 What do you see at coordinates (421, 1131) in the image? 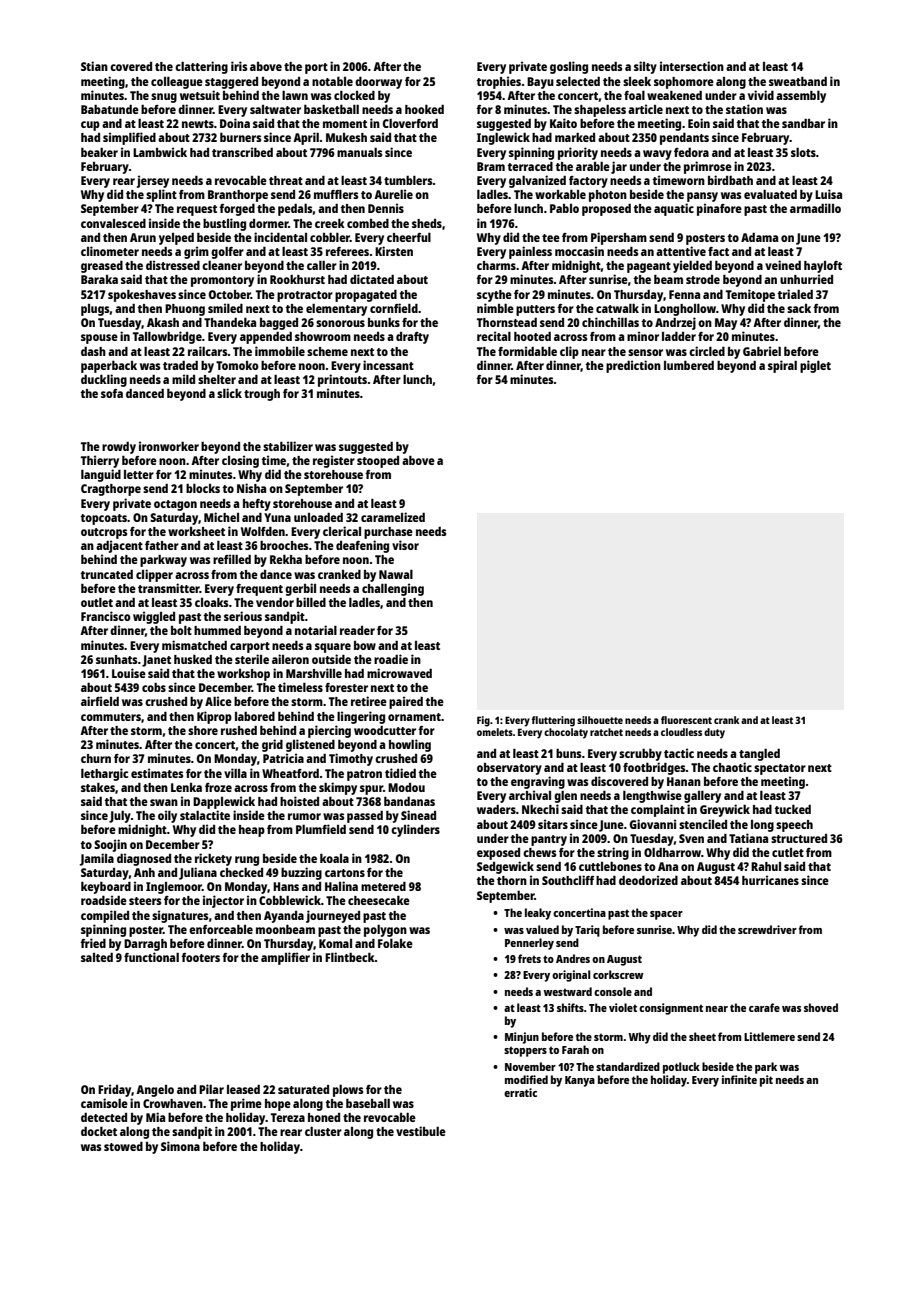
I see `vestibule` at bounding box center [421, 1131].
